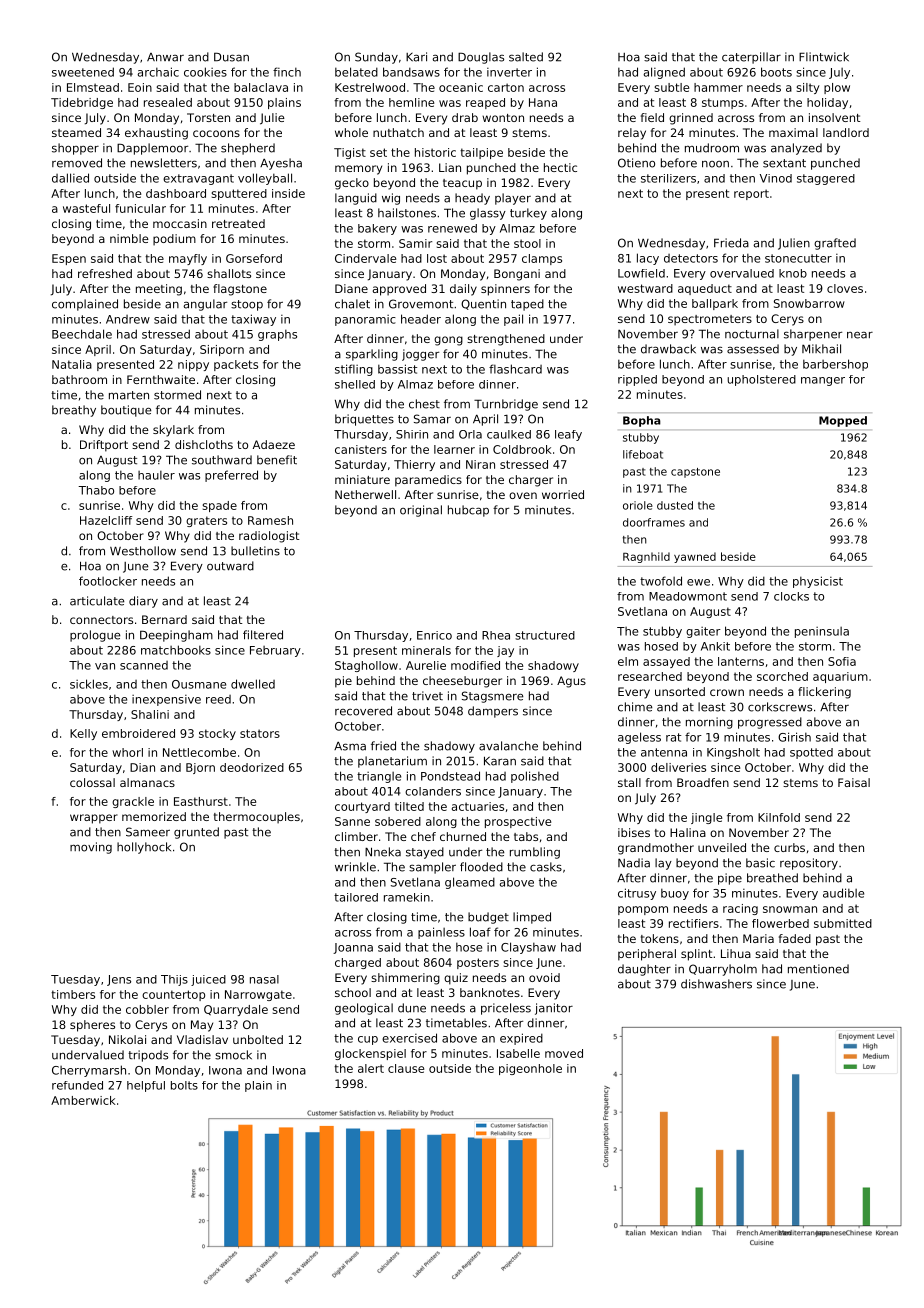 The width and height of the screenshot is (924, 1308). What do you see at coordinates (530, 1069) in the screenshot?
I see `pigeonhole` at bounding box center [530, 1069].
